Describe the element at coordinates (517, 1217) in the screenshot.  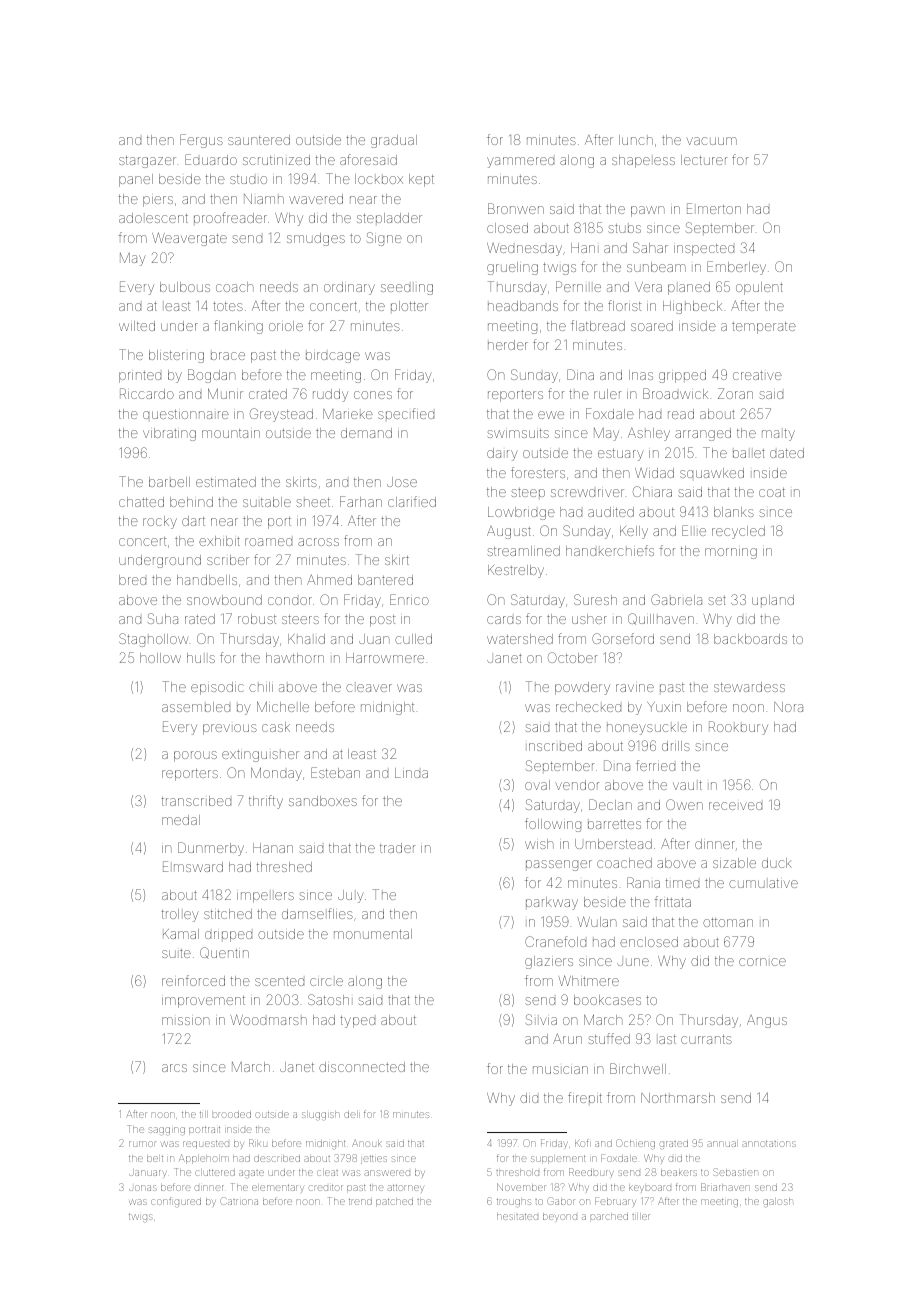
I see `hesitated` at that location.
